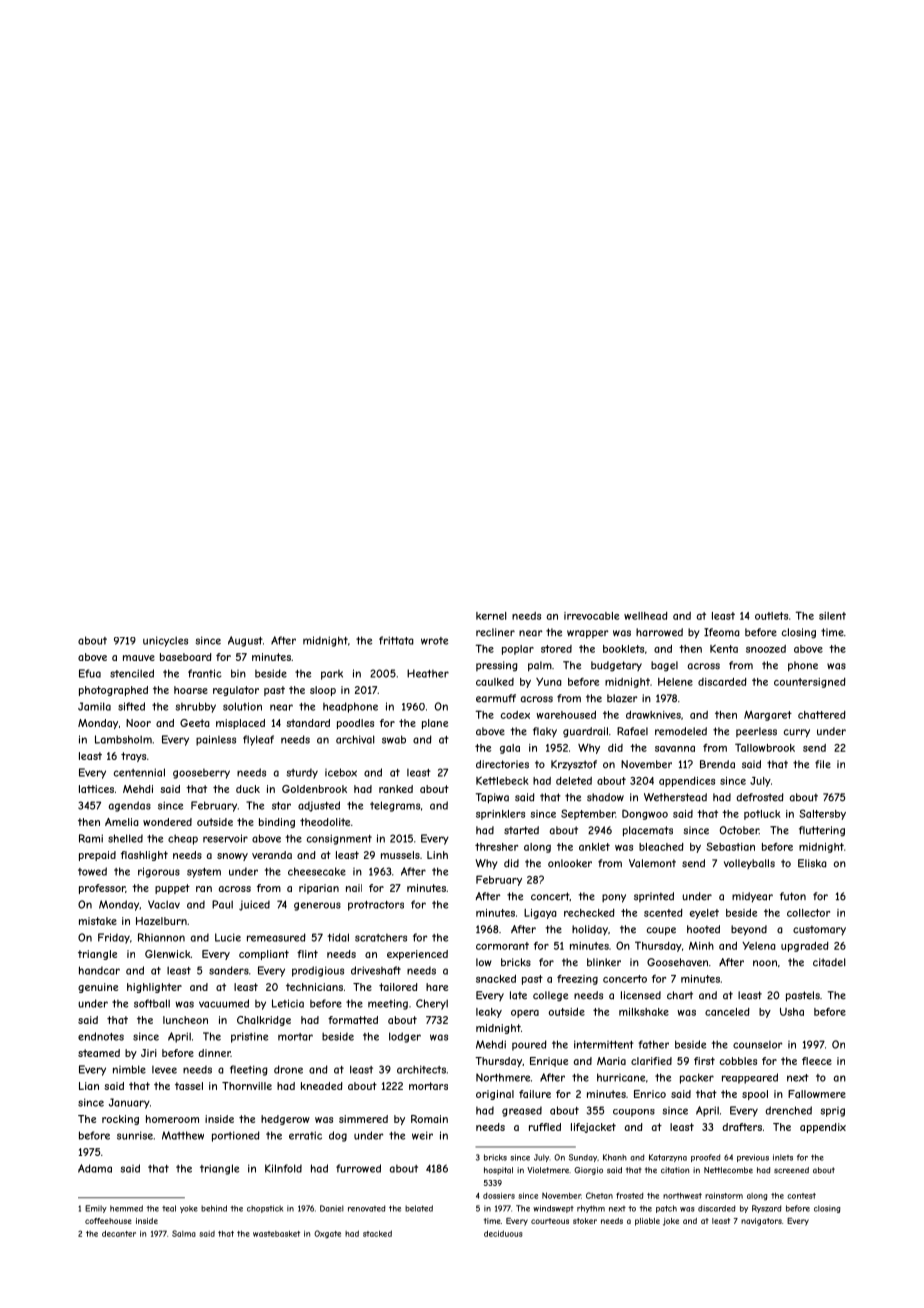 The height and width of the screenshot is (1308, 924). I want to click on wellhead, so click(646, 616).
